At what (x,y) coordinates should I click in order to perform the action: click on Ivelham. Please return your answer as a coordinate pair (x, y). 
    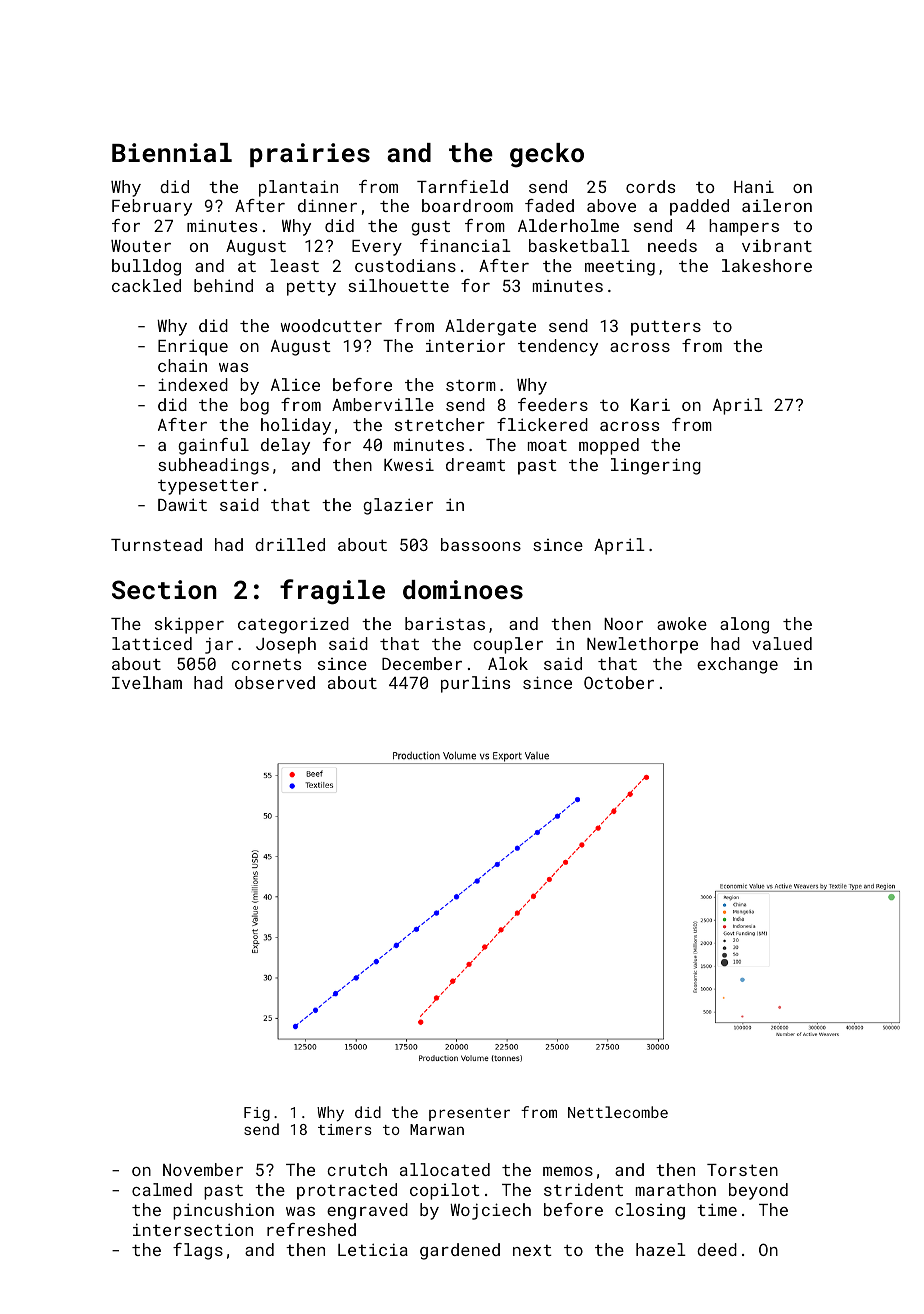
    Looking at the image, I should click on (147, 682).
